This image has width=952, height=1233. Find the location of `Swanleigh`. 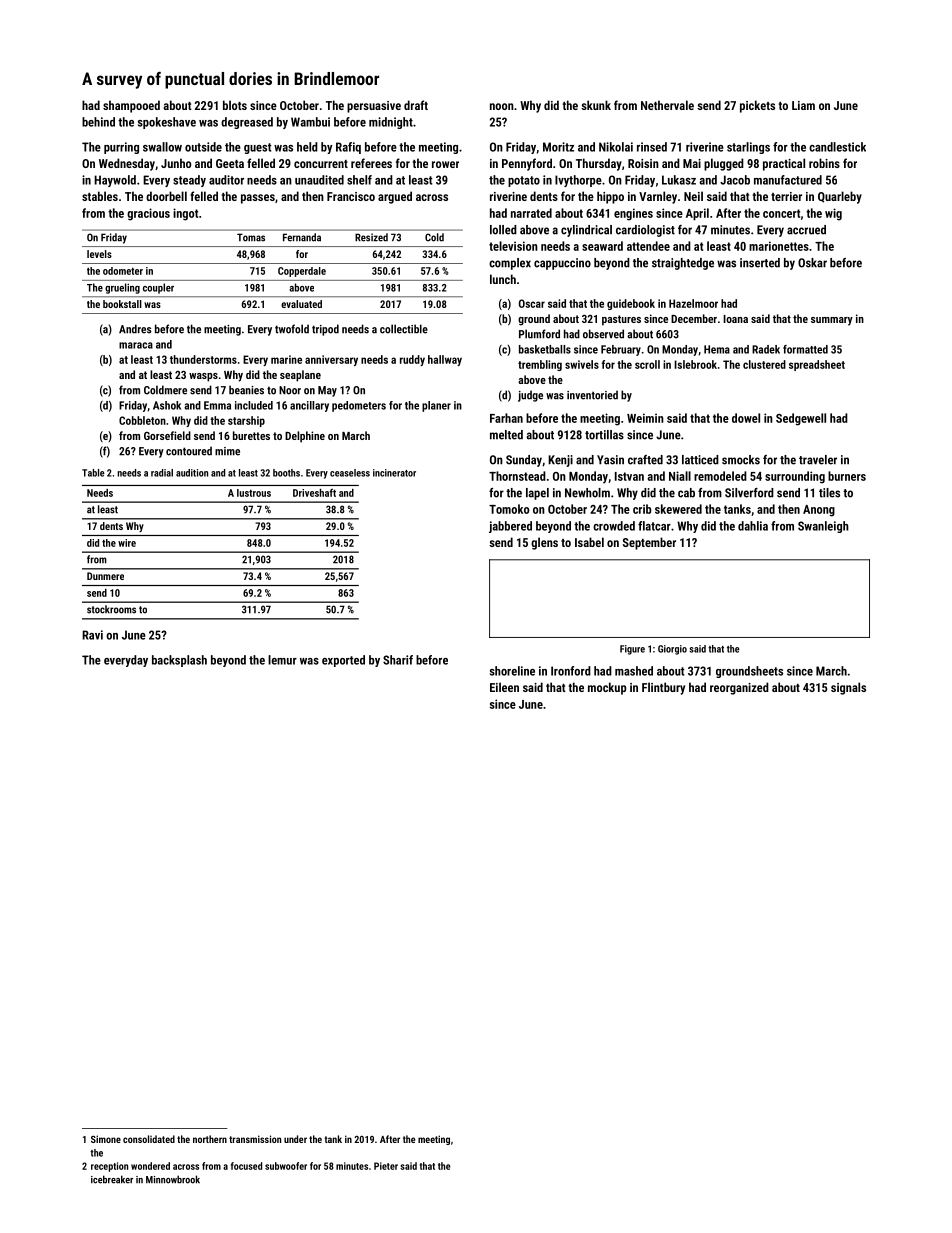

Swanleigh is located at coordinates (823, 527).
